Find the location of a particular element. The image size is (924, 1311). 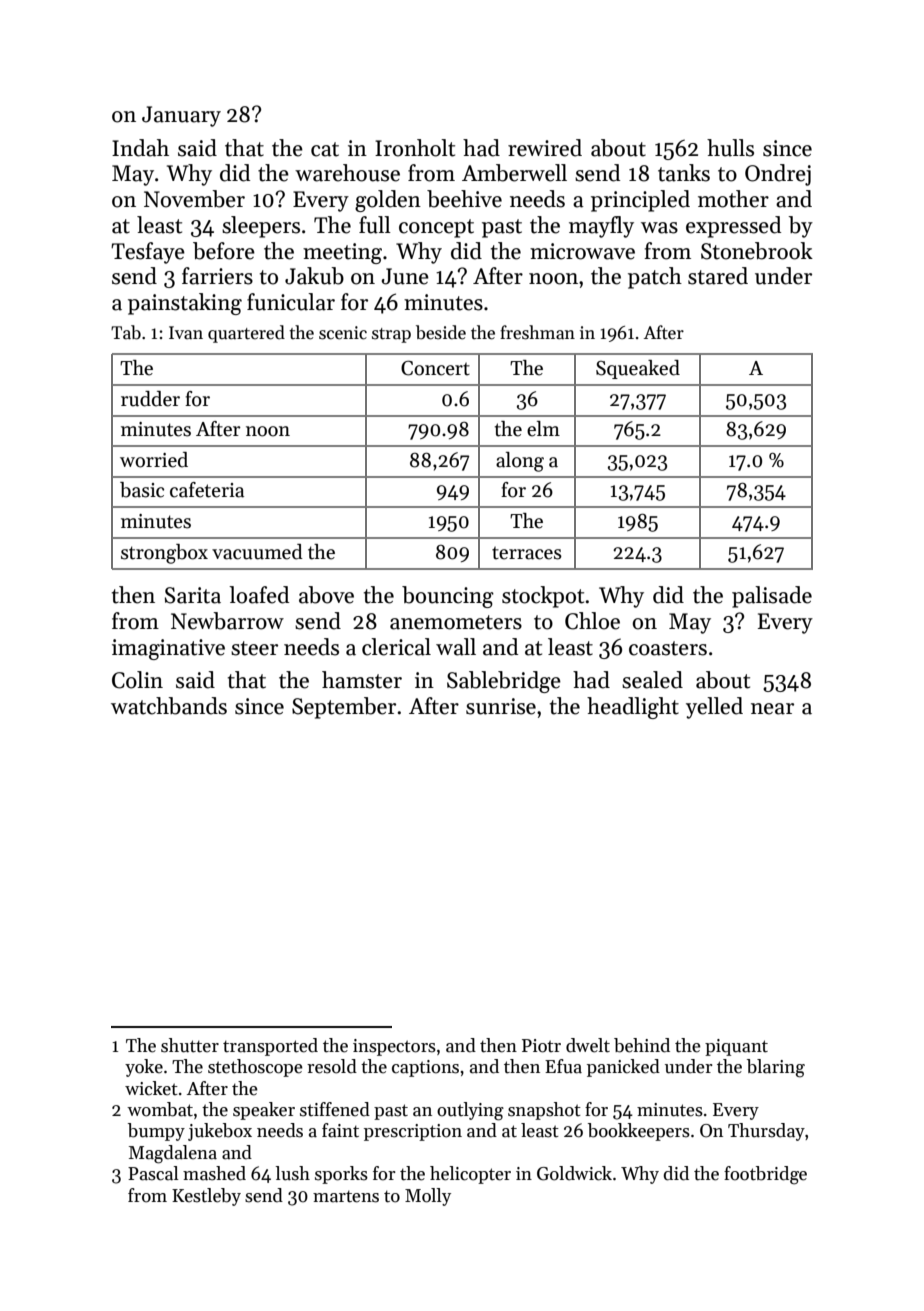

stiffened is located at coordinates (335, 1109).
